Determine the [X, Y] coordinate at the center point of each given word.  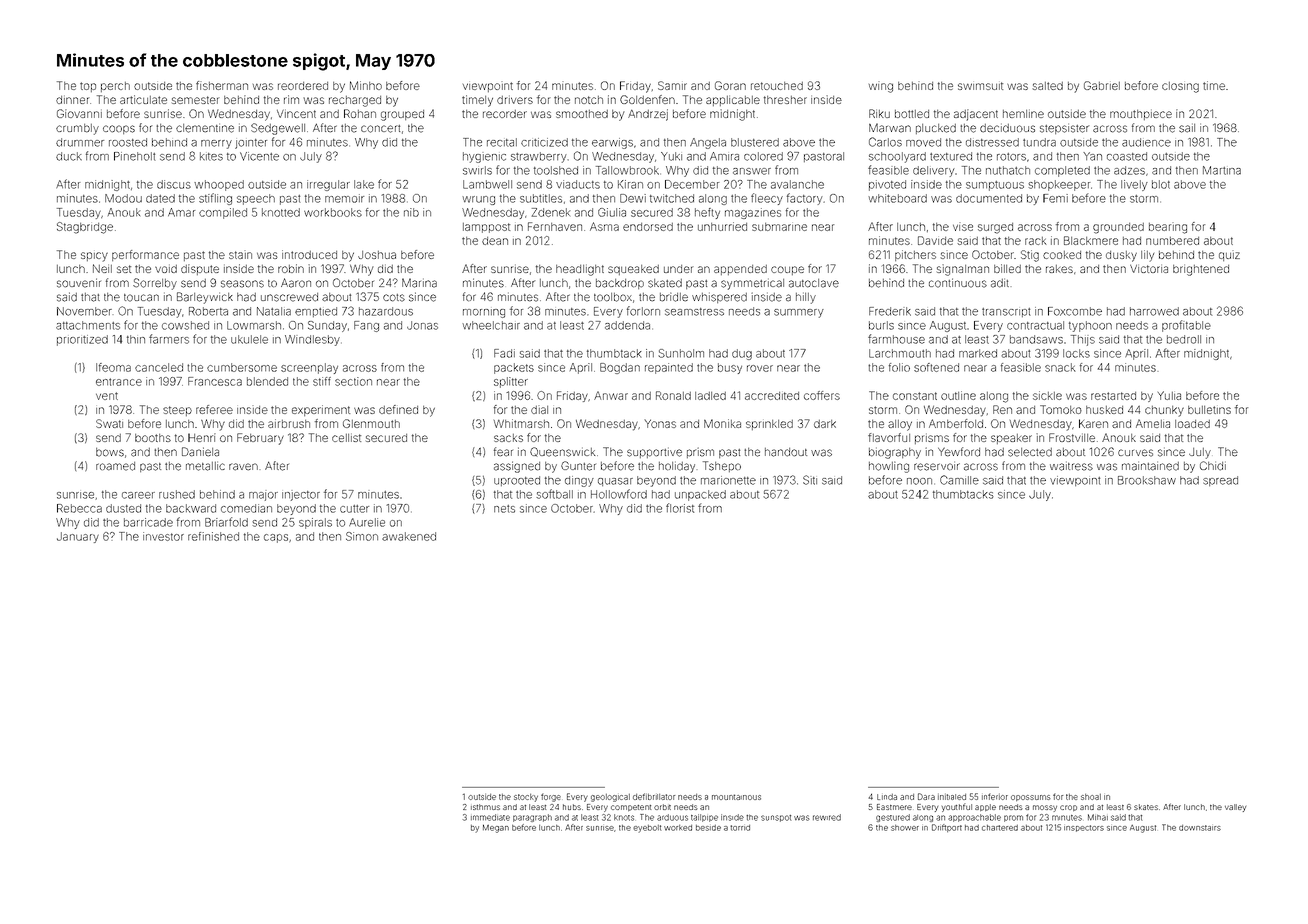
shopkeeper [1059, 185]
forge [551, 797]
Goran [730, 85]
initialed [952, 796]
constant [915, 396]
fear [503, 452]
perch [115, 87]
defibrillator [654, 796]
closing [1180, 87]
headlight [580, 270]
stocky [526, 798]
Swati [109, 423]
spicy [94, 257]
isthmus [485, 807]
